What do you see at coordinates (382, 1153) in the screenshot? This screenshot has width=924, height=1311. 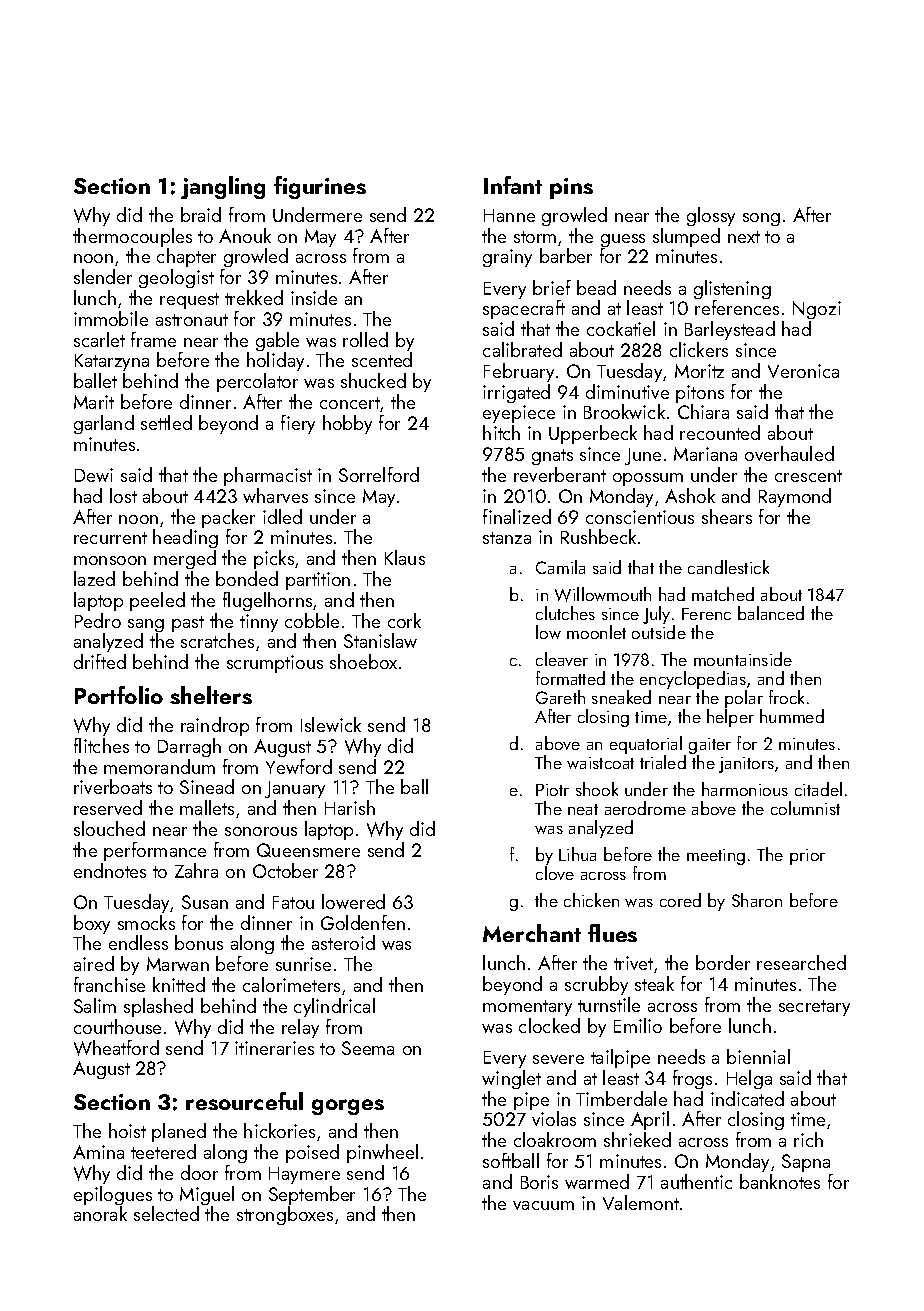 I see `pinwheel` at bounding box center [382, 1153].
